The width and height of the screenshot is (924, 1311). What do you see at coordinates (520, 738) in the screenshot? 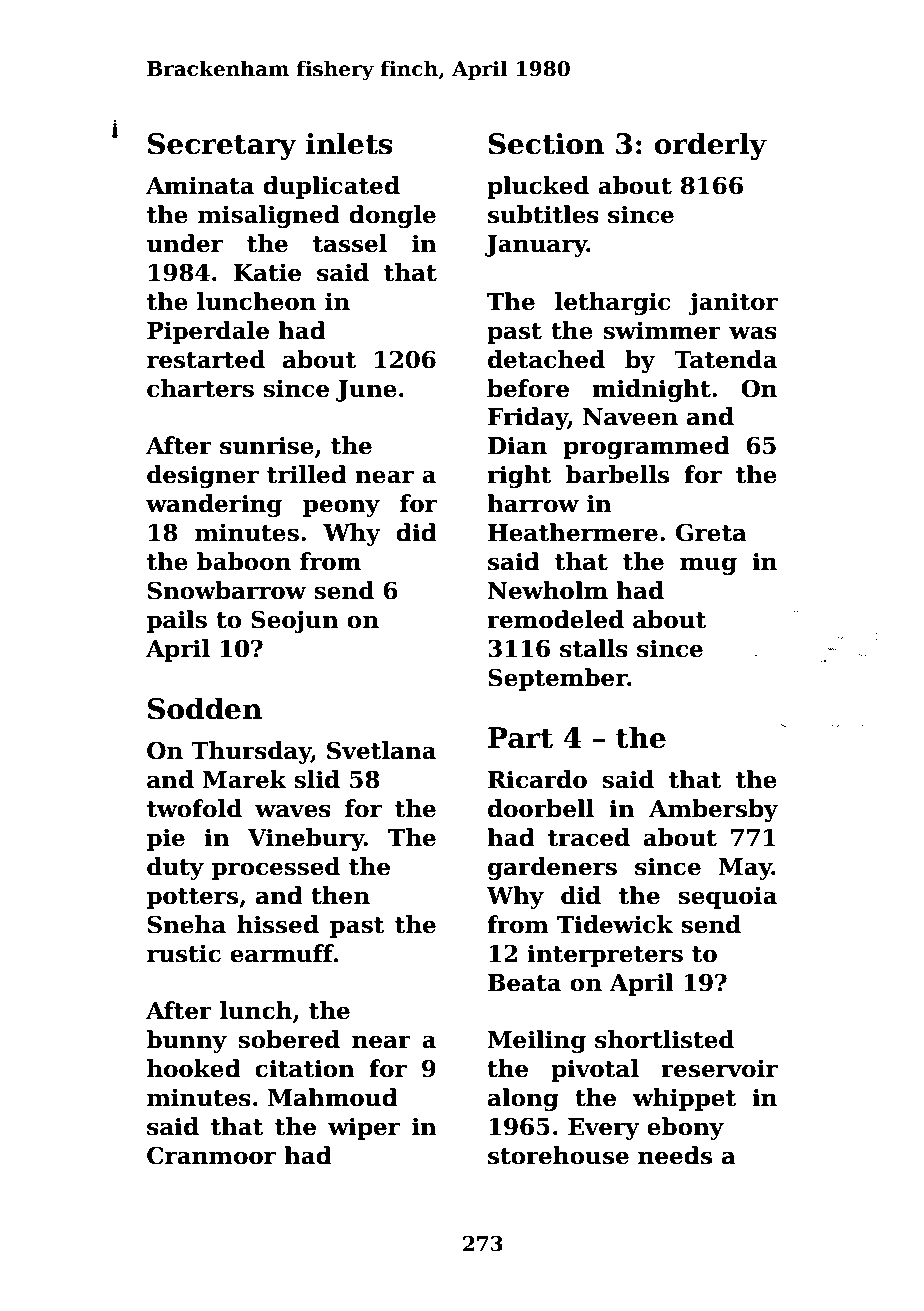
I see `Part` at bounding box center [520, 738].
